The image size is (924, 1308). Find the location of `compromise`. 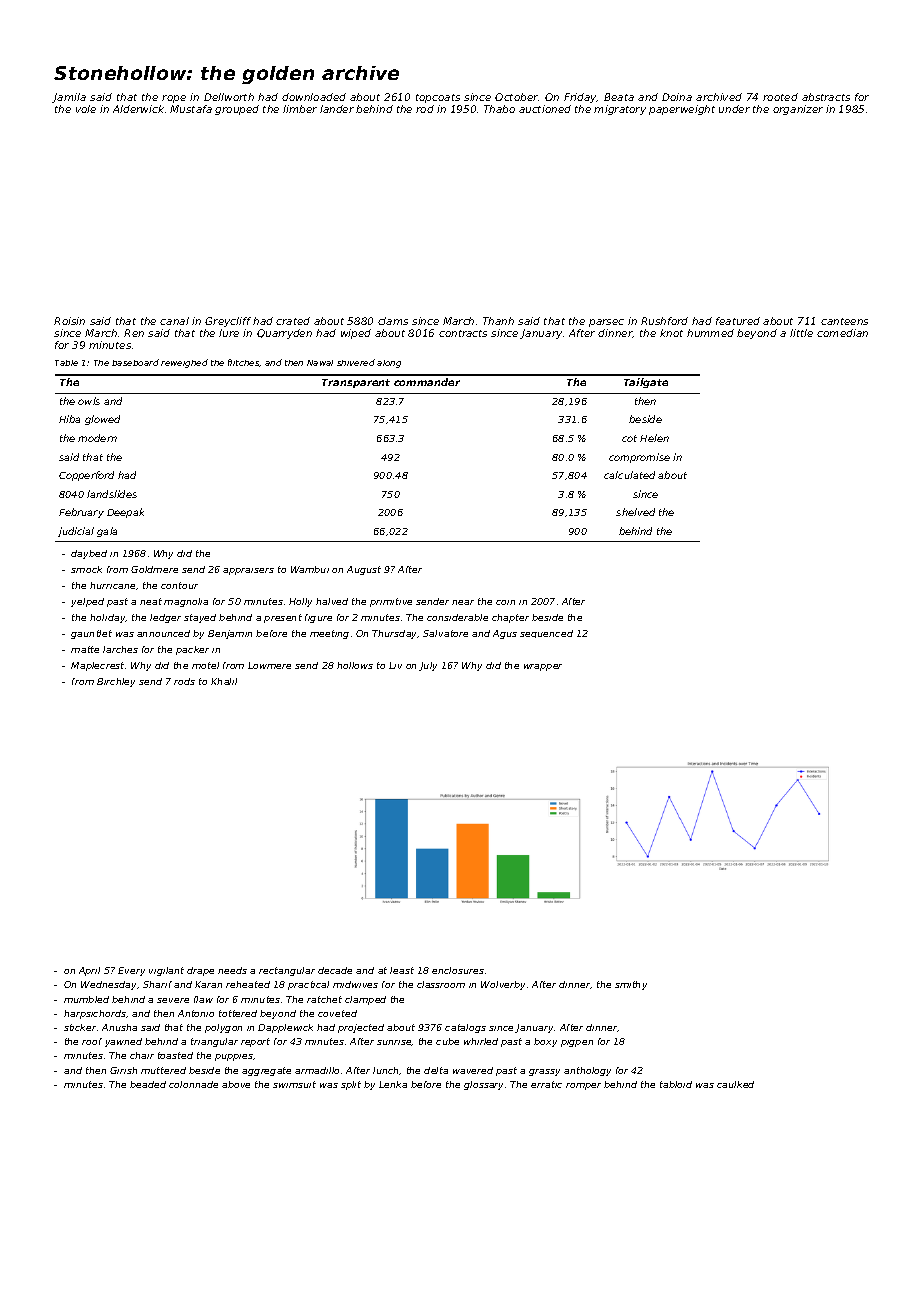

compromise is located at coordinates (639, 458).
